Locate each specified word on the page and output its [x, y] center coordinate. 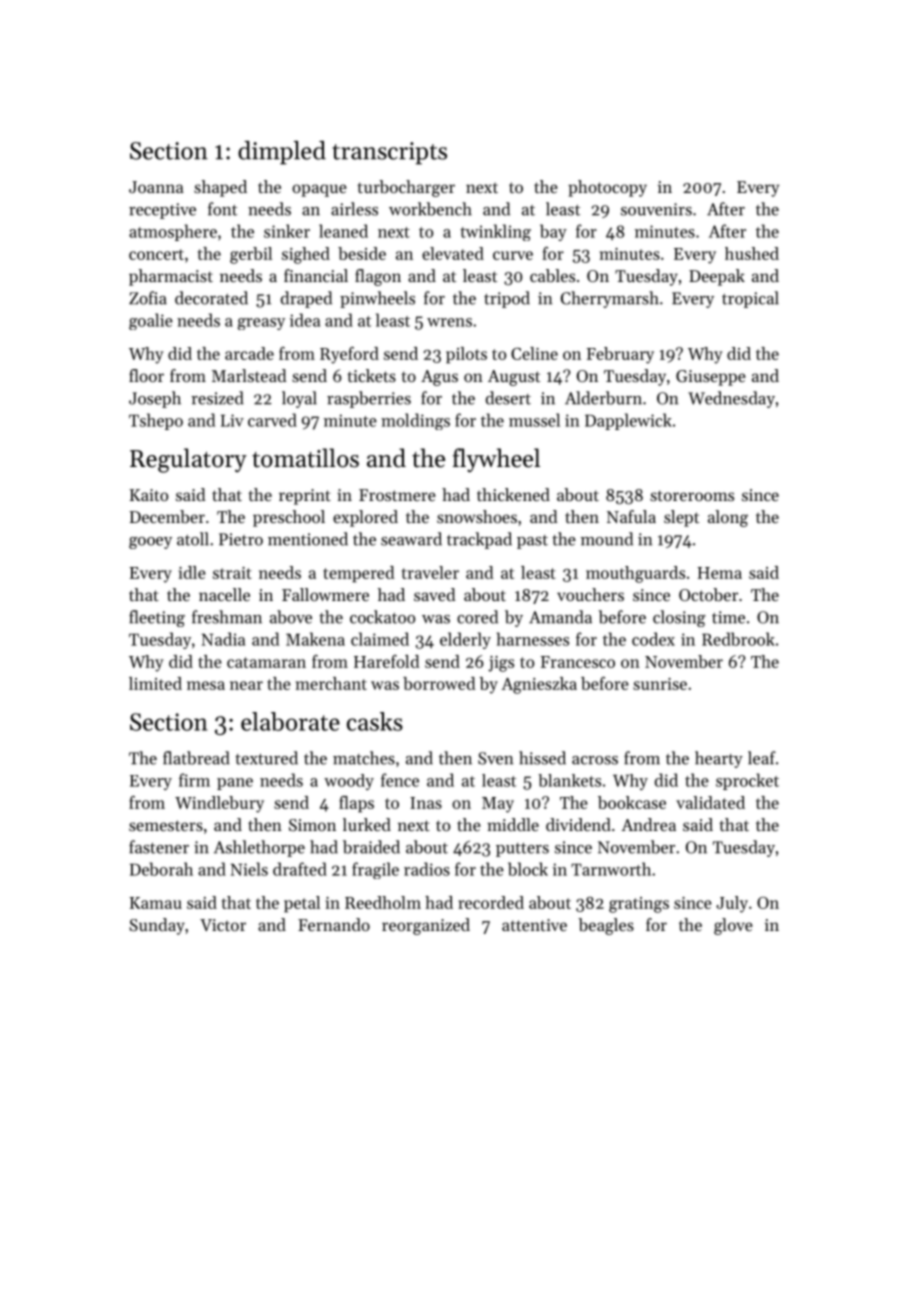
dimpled [282, 153]
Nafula [631, 516]
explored [365, 518]
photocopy [607, 188]
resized [217, 398]
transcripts [389, 153]
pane [235, 784]
